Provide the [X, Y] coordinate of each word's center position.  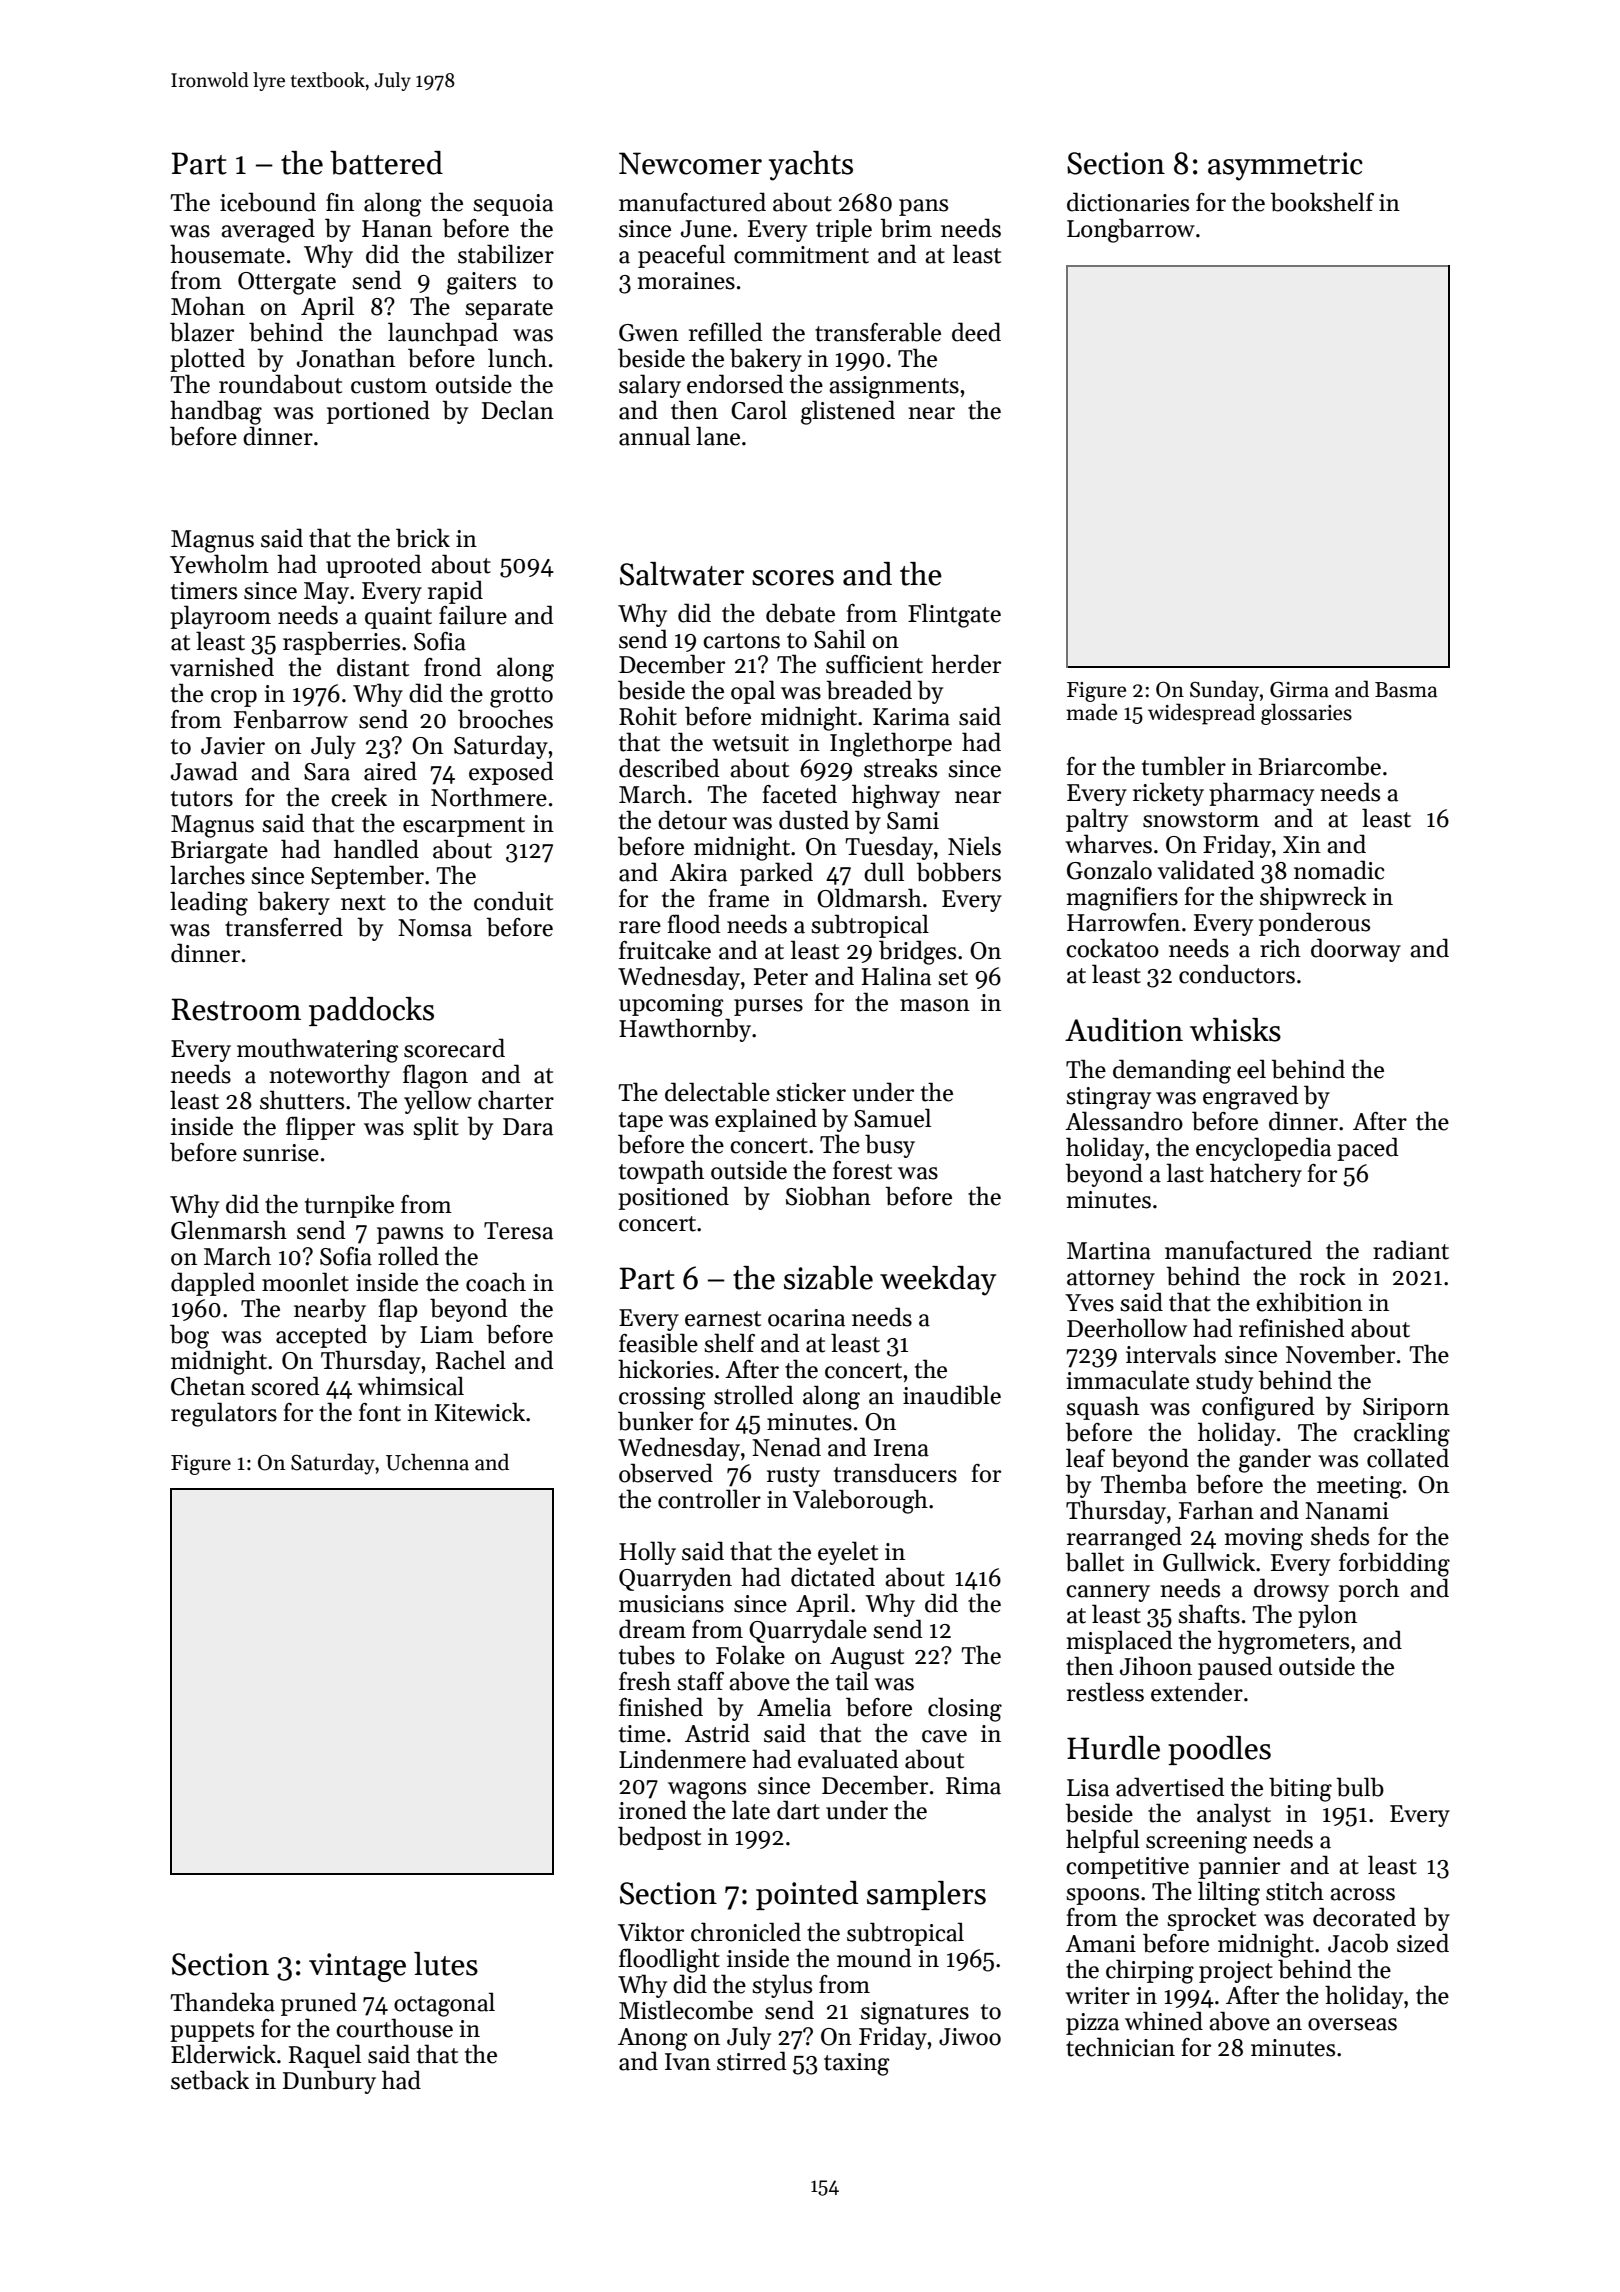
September [367, 877]
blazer [202, 332]
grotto [521, 697]
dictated [833, 1577]
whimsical [411, 1386]
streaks [900, 768]
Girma [1299, 690]
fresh [645, 1681]
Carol [759, 410]
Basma [1406, 690]
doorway [1356, 950]
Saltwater [682, 574]
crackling [1402, 1434]
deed [976, 332]
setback [210, 2080]
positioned [673, 1198]
